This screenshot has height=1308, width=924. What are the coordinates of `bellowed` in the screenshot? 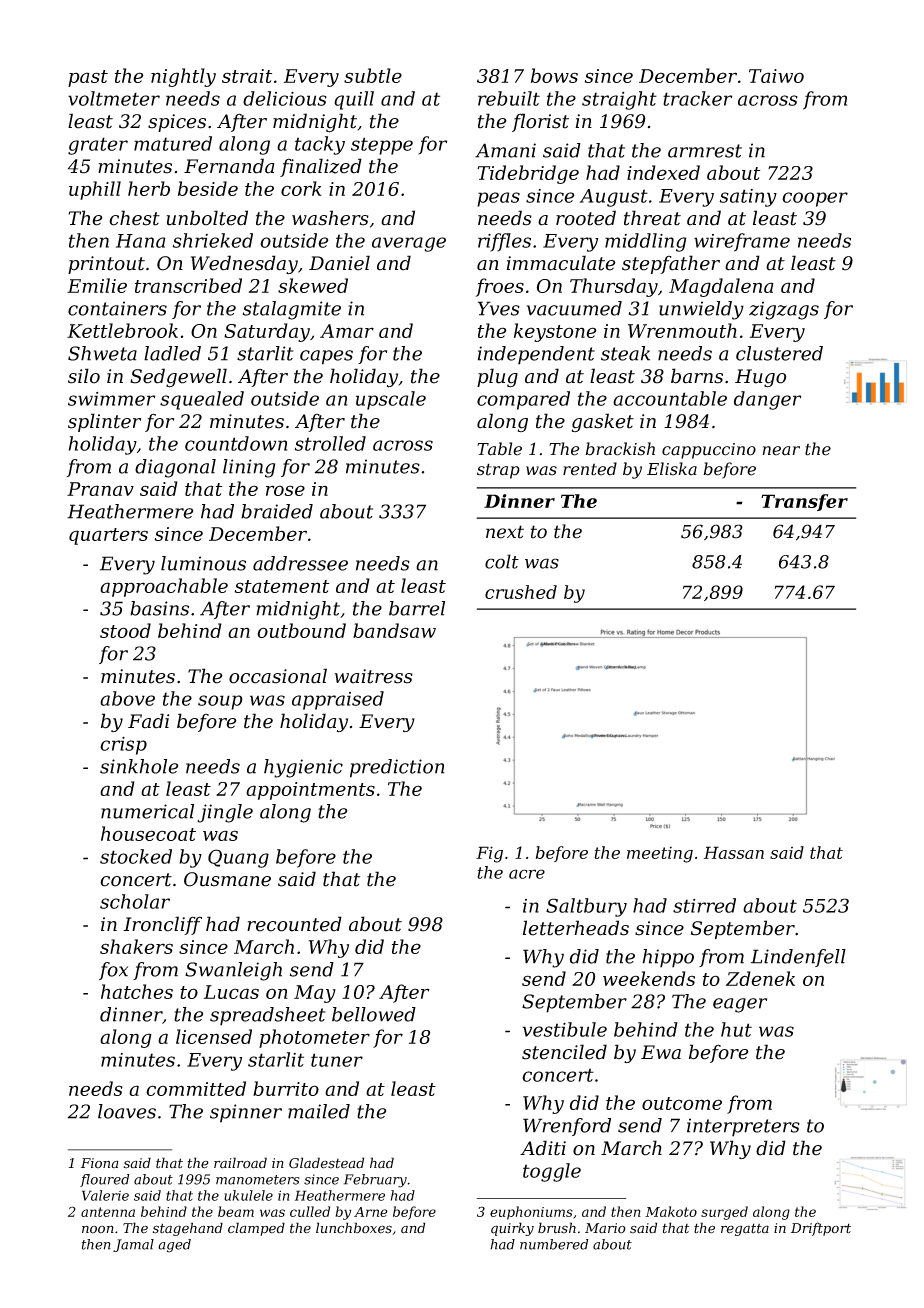 It's located at (374, 1014).
